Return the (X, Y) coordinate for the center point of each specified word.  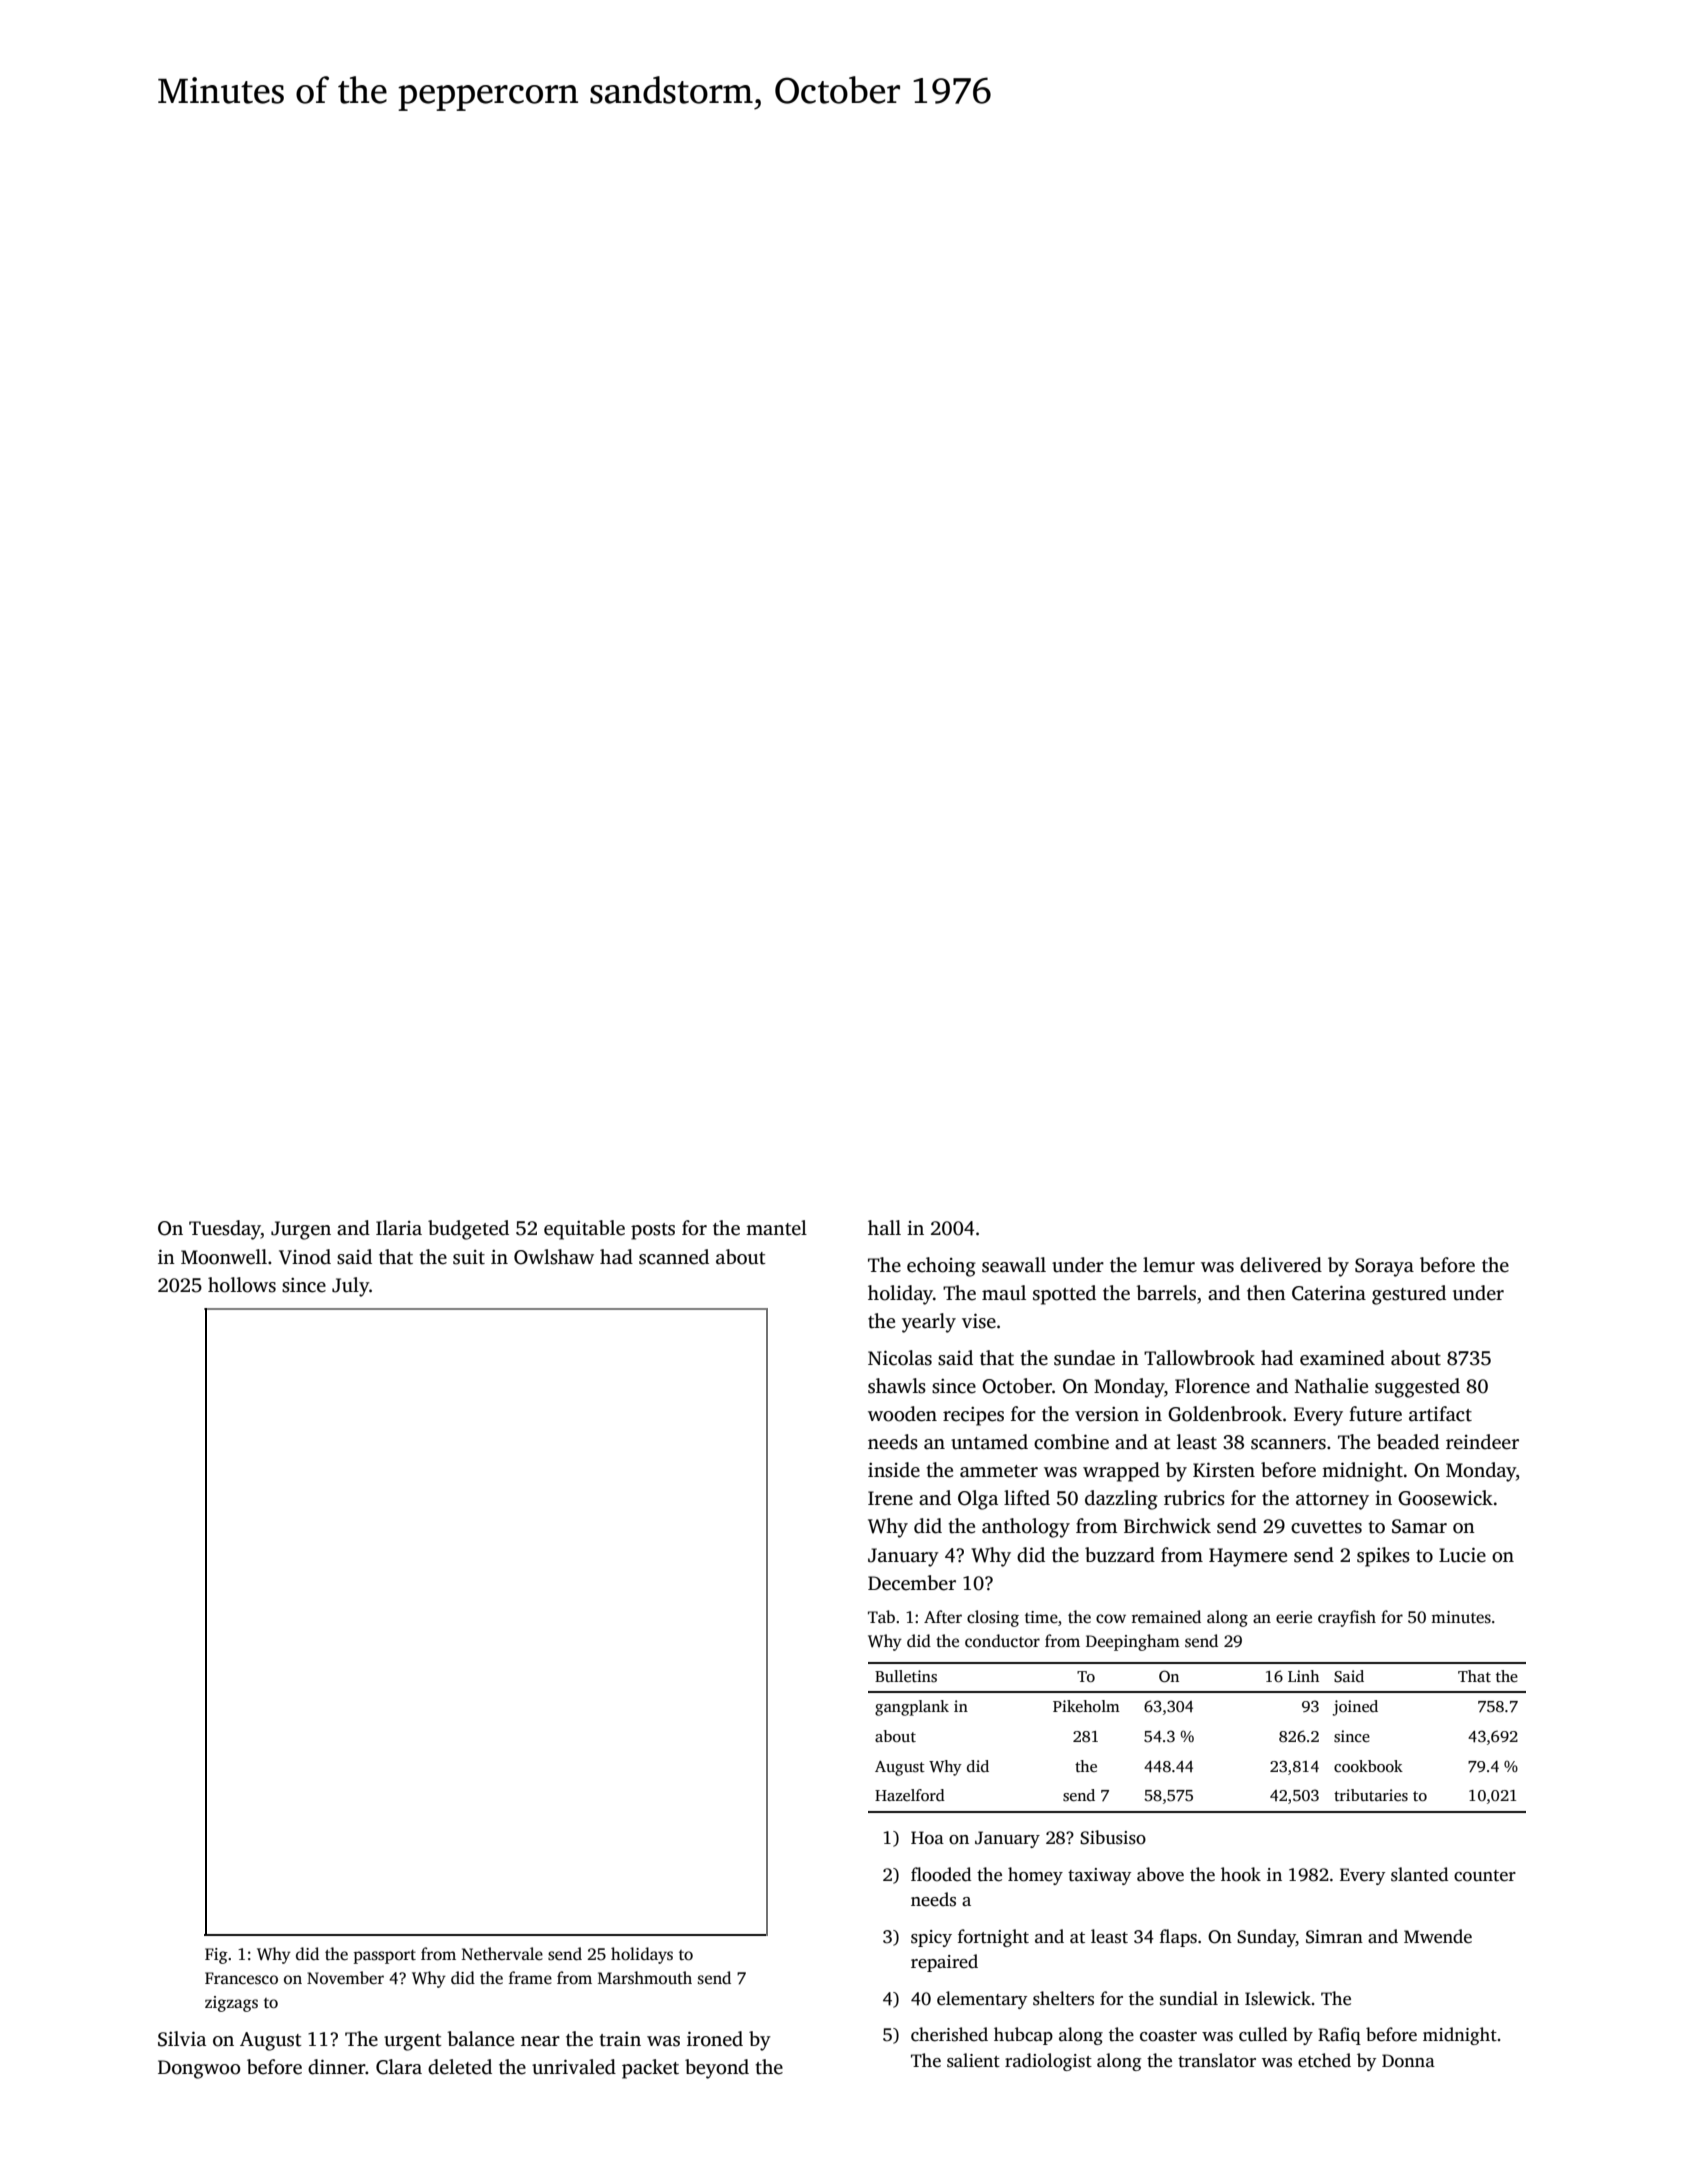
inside (894, 1470)
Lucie (1462, 1555)
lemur (1169, 1265)
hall (884, 1228)
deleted (460, 2067)
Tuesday (225, 1230)
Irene (890, 1498)
